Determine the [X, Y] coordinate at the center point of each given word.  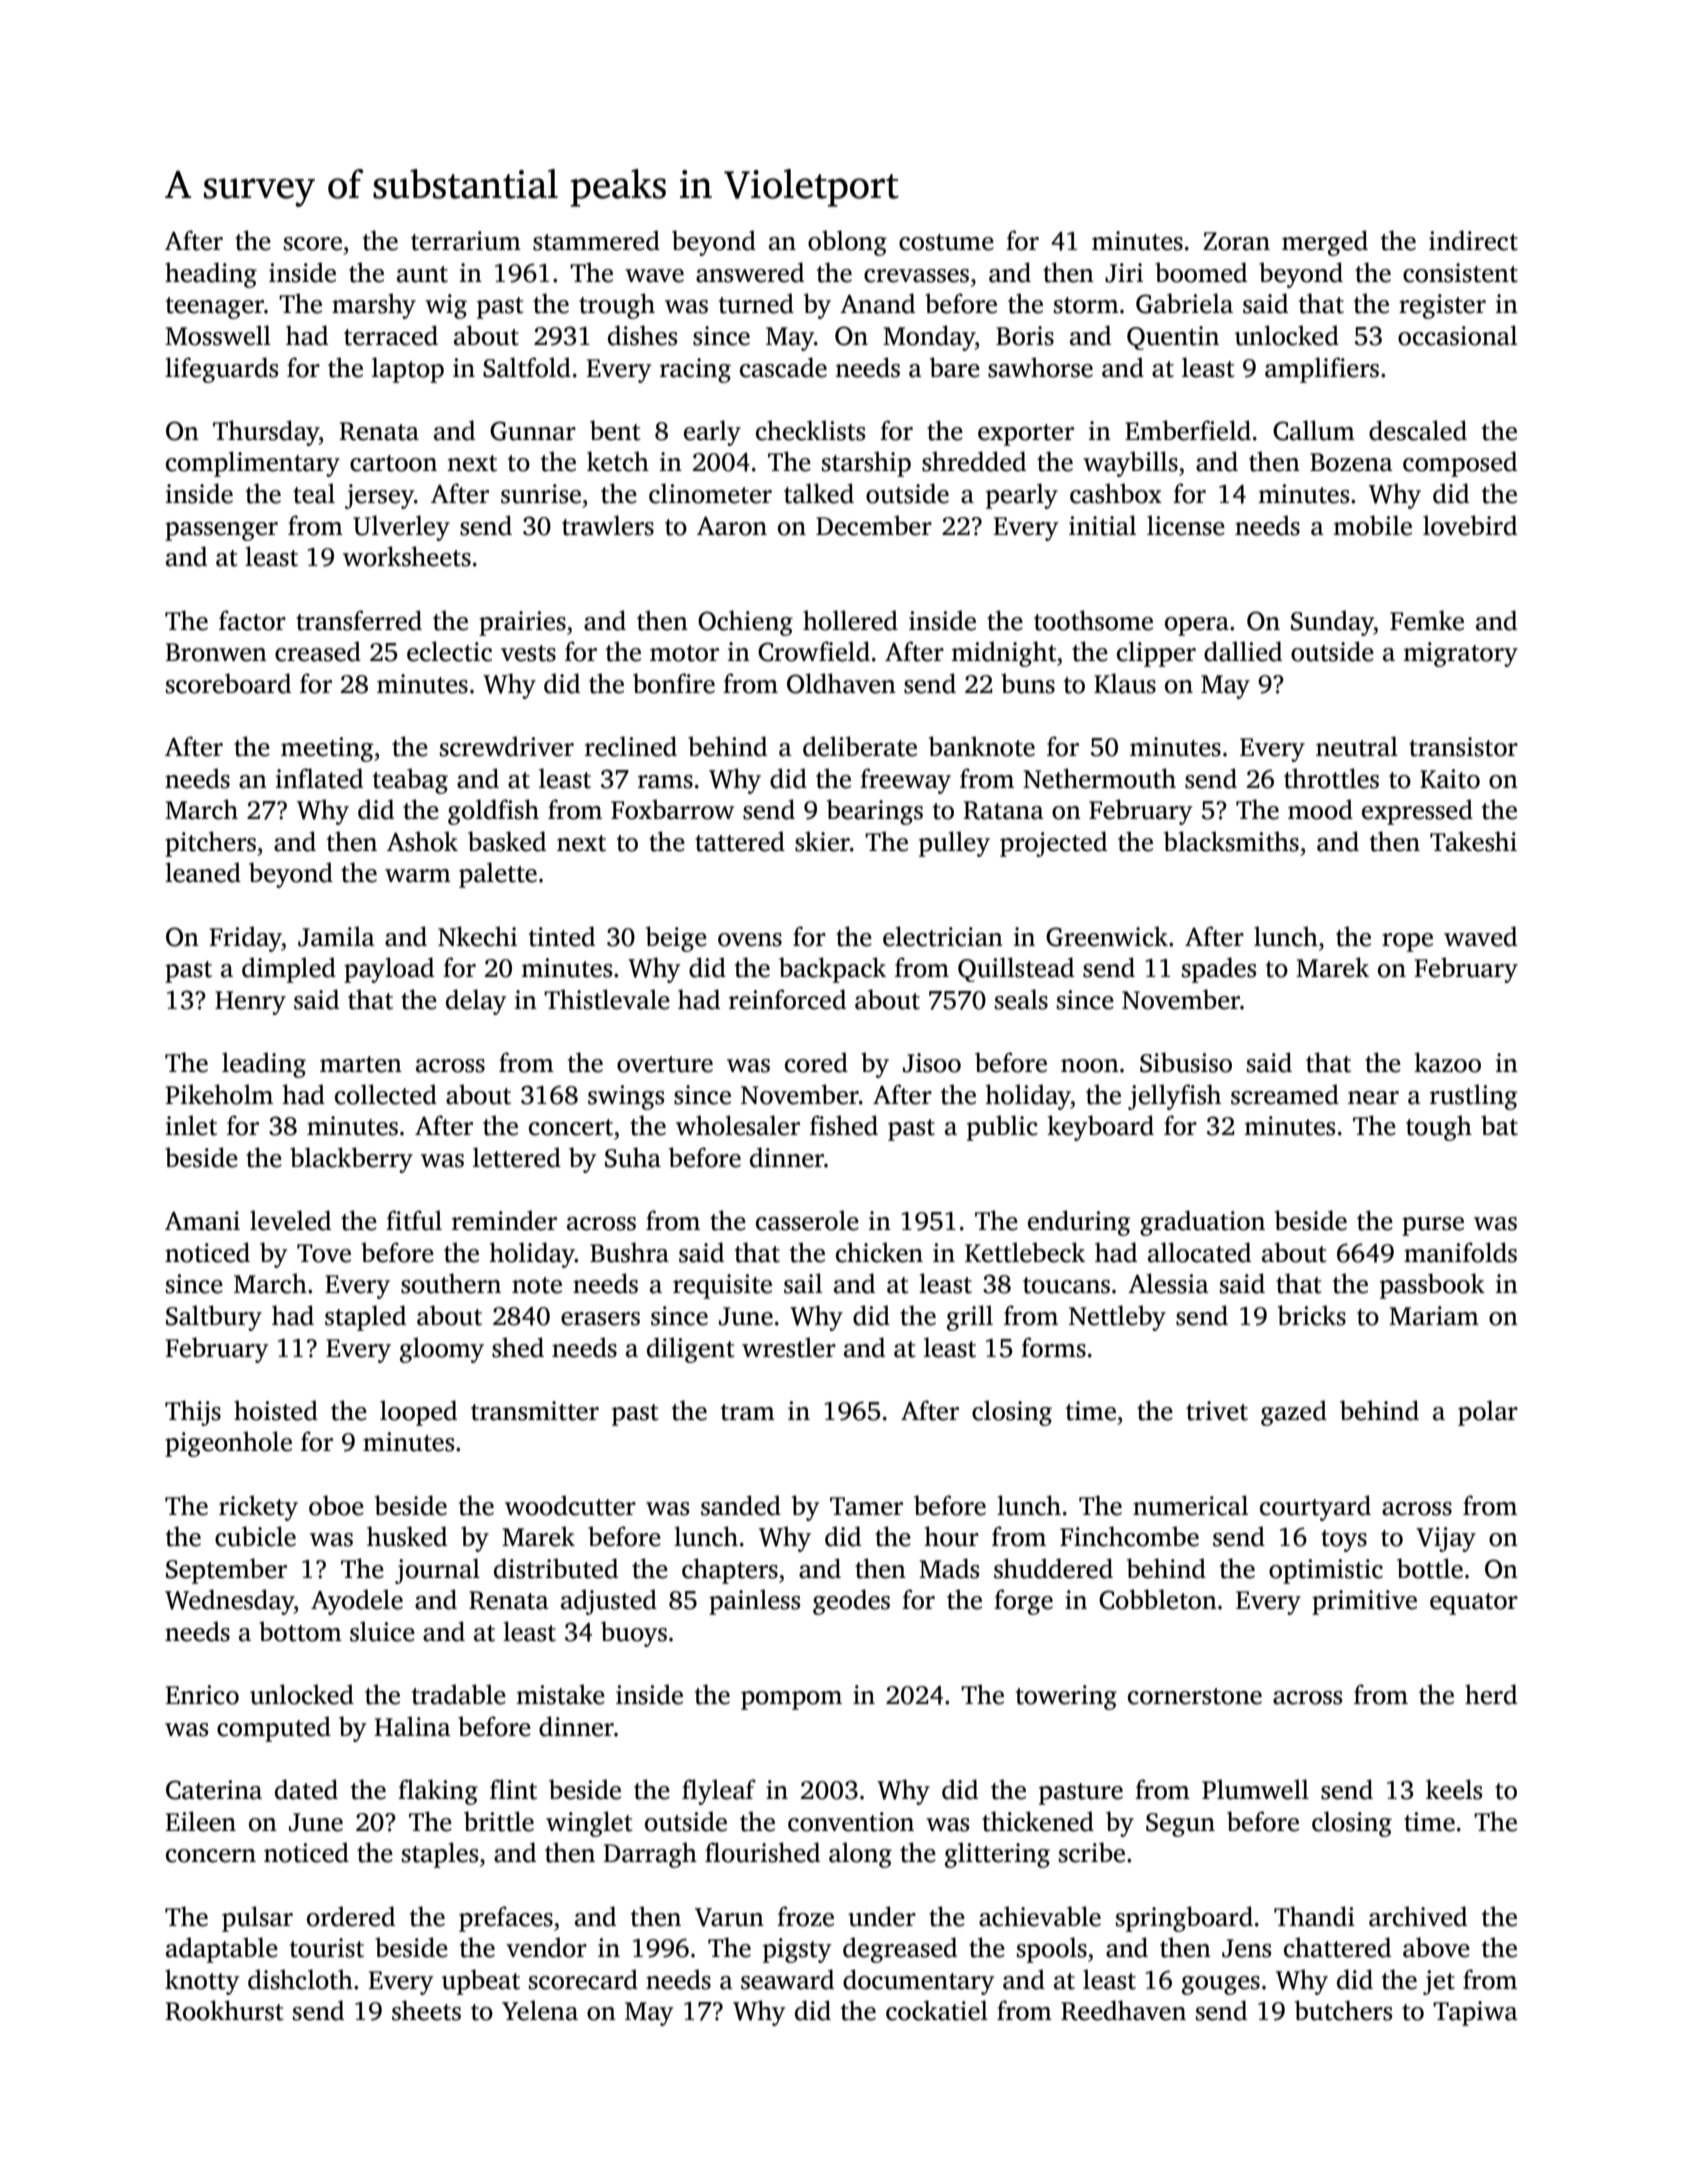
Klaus [1125, 683]
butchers [1343, 2010]
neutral [1357, 746]
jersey [379, 496]
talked [819, 493]
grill [970, 1318]
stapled [365, 1318]
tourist [327, 1948]
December [874, 525]
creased [318, 651]
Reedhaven [1123, 2010]
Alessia [1168, 1283]
